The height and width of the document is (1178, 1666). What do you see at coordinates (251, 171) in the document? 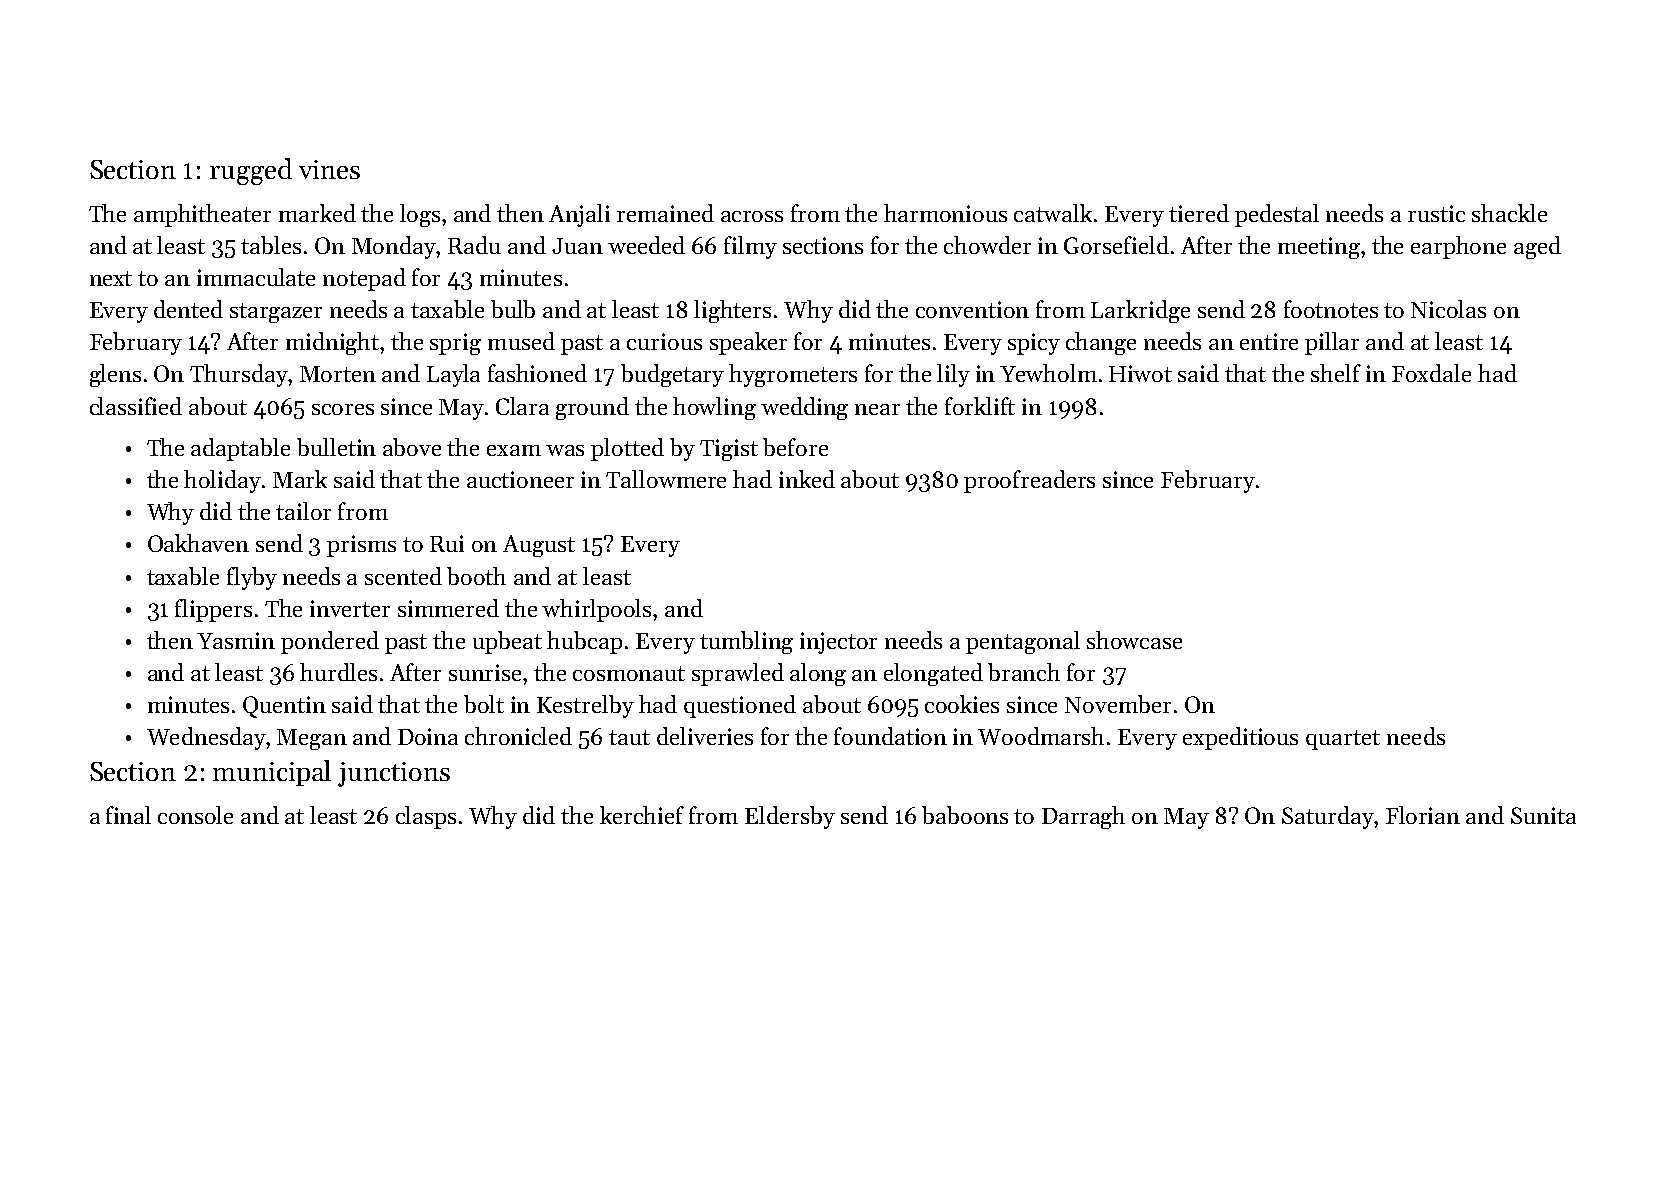
I see `rugged` at bounding box center [251, 171].
